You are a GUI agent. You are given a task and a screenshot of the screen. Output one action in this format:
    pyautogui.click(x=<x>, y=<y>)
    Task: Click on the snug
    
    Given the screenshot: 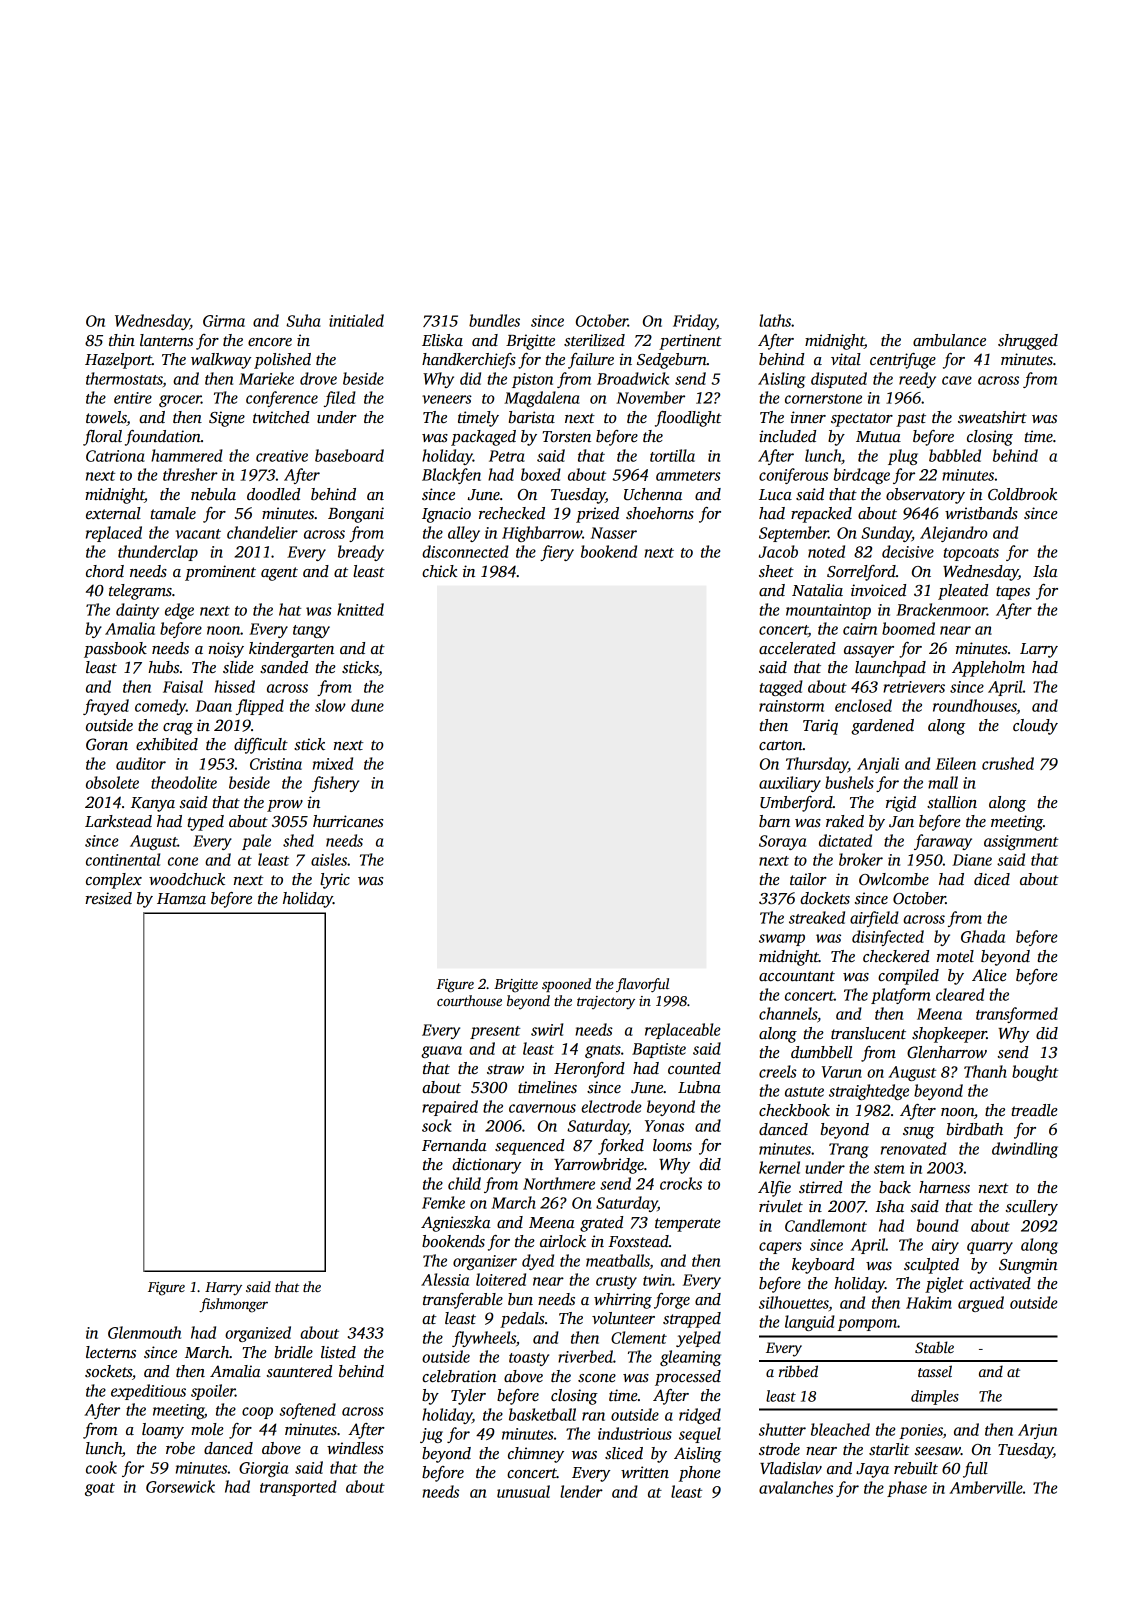 What is the action you would take?
    pyautogui.click(x=918, y=1133)
